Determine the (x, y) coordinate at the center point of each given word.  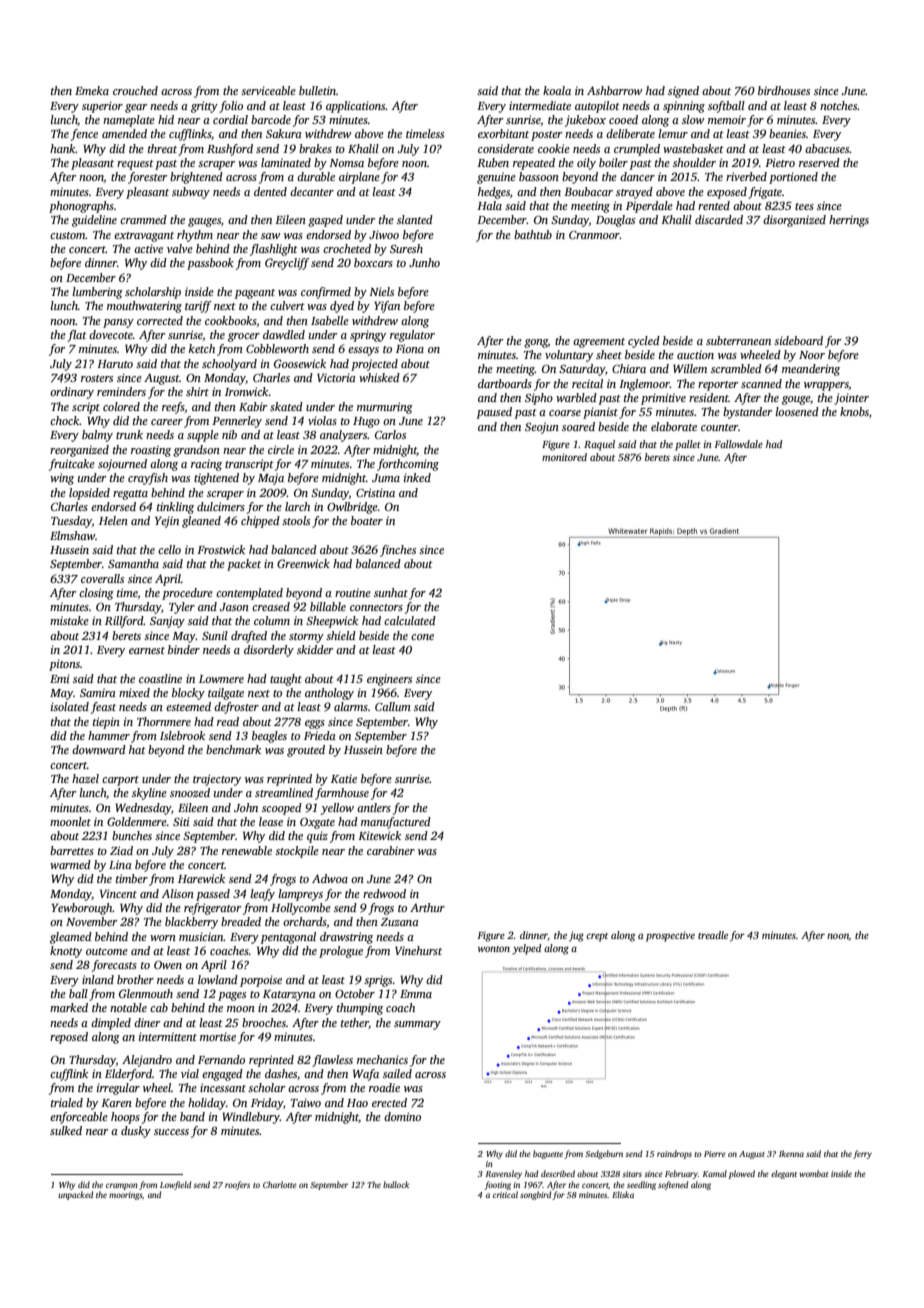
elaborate (674, 426)
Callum (393, 706)
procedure (187, 594)
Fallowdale (738, 444)
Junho (424, 262)
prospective (670, 936)
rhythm (195, 236)
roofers (237, 1185)
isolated (70, 706)
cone (422, 637)
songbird (535, 1195)
